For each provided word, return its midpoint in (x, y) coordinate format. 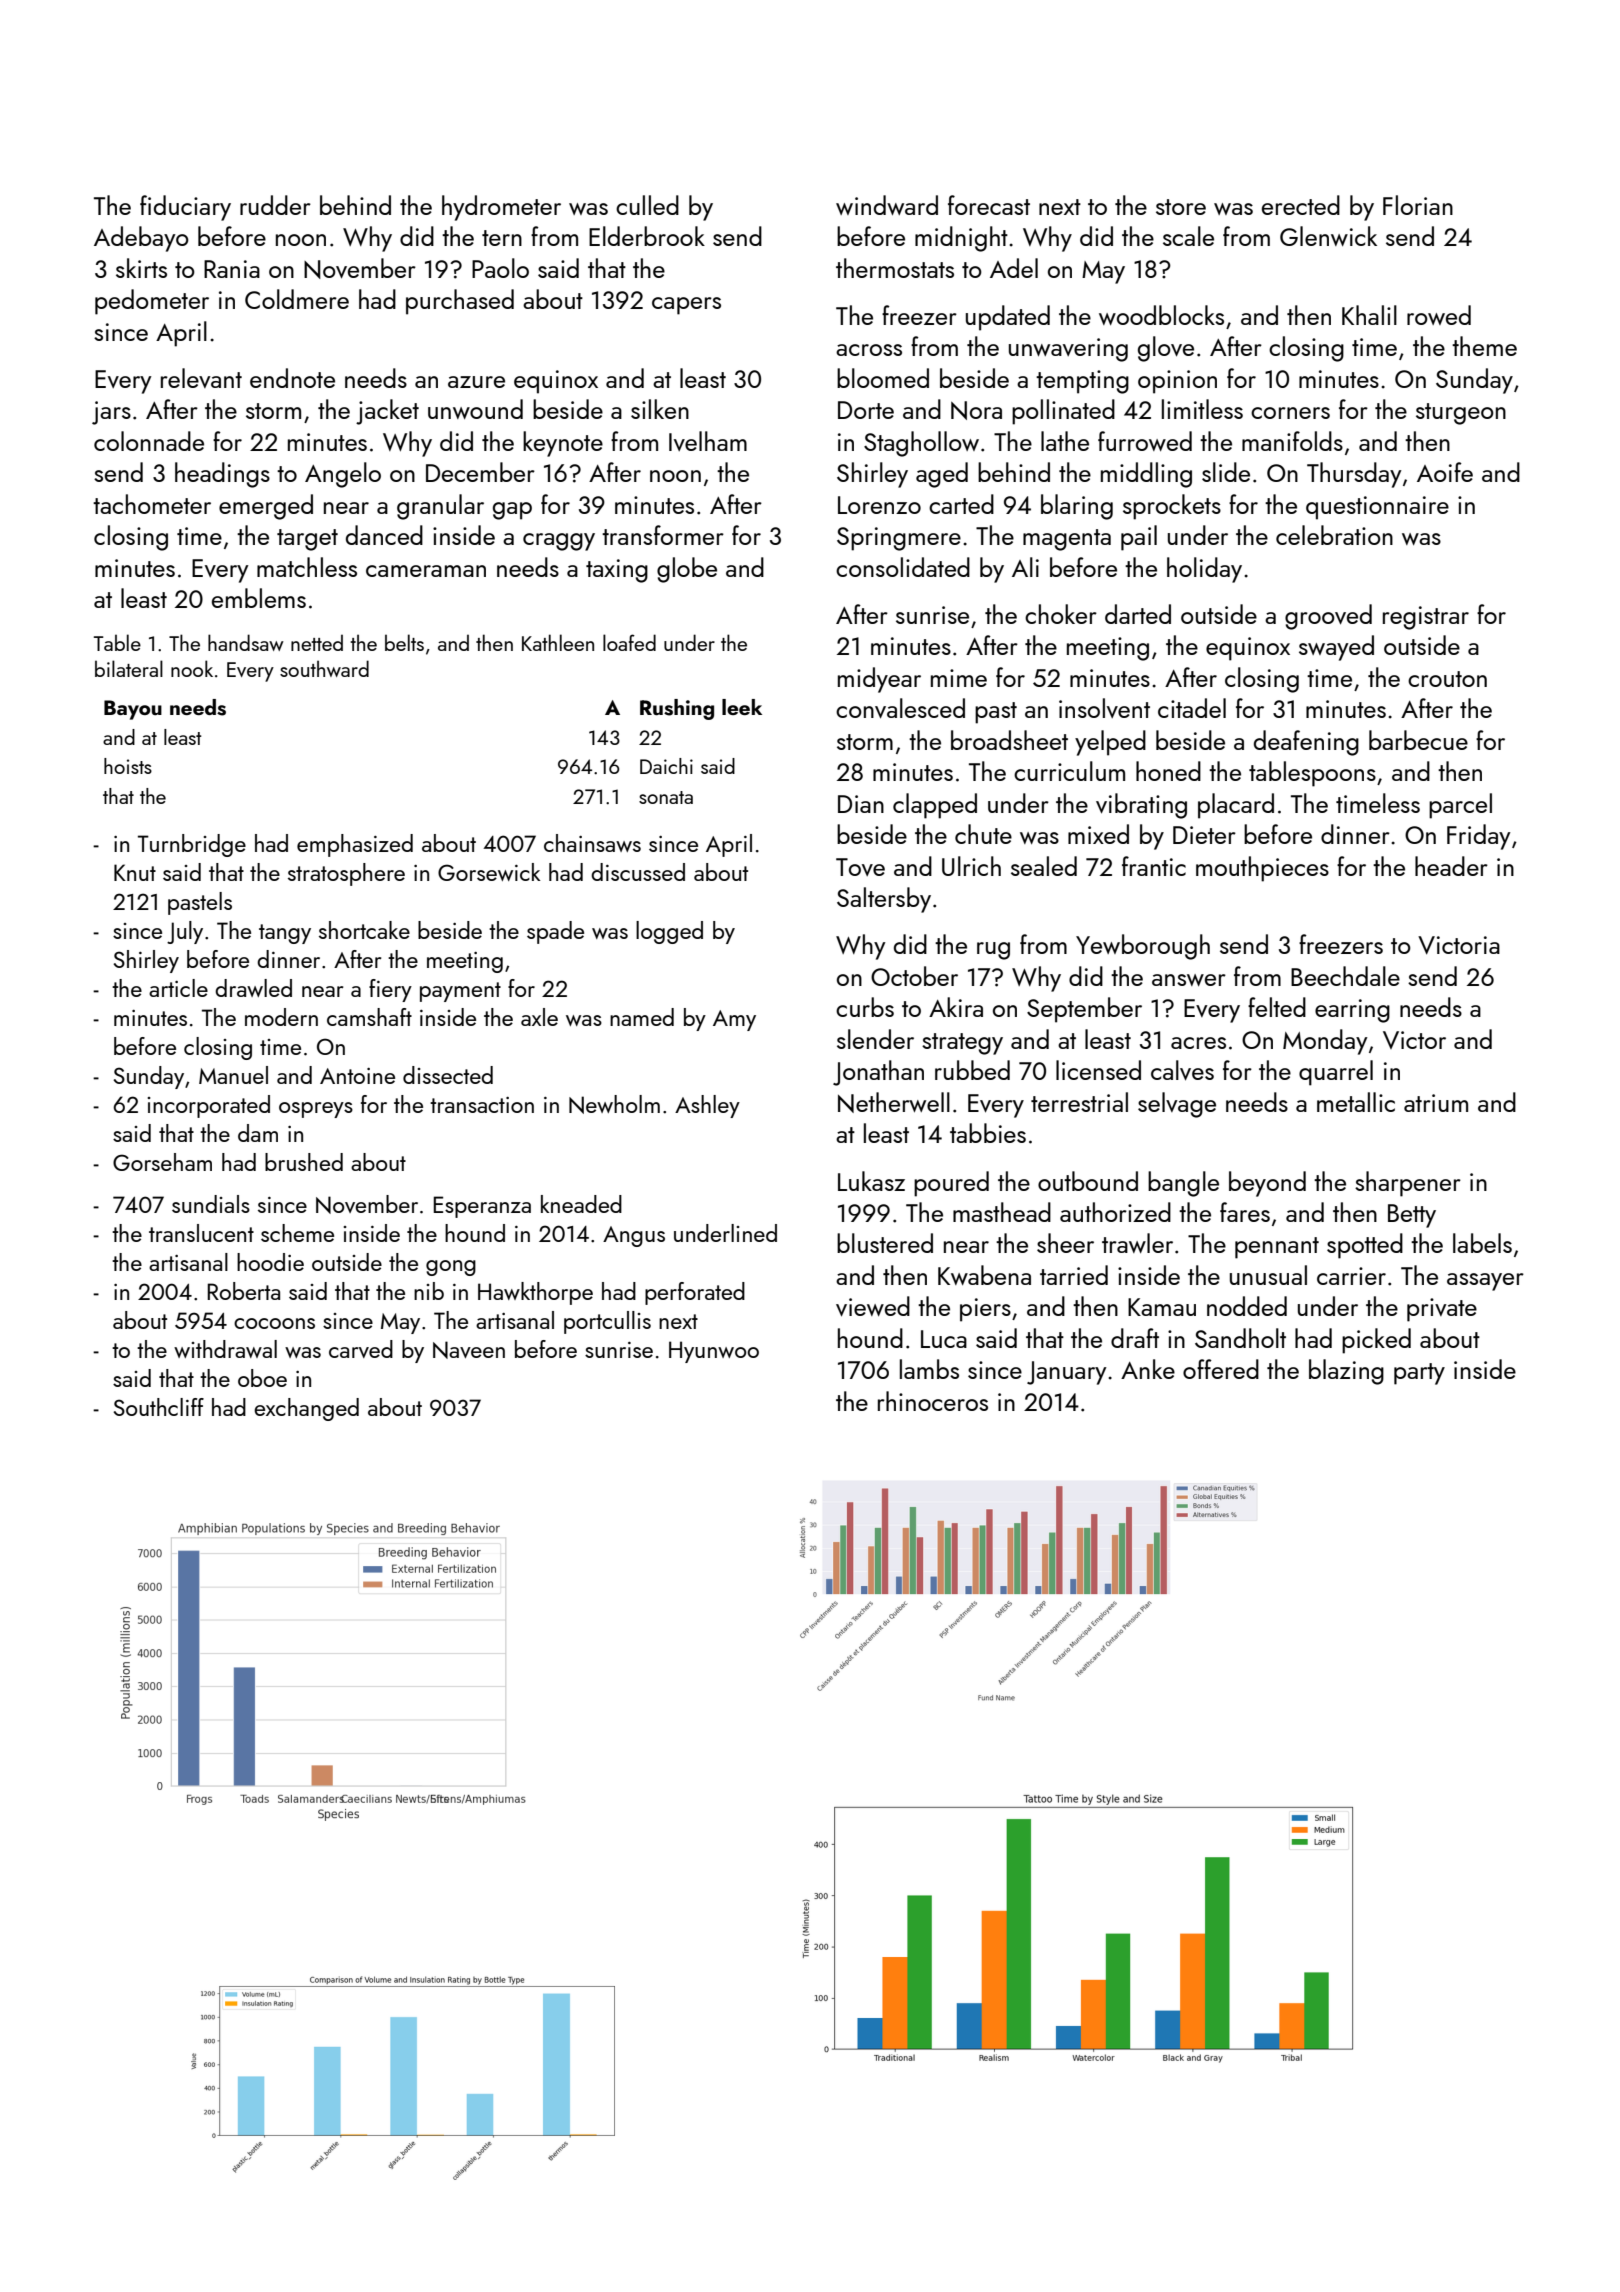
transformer (663, 535)
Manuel (233, 1075)
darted (1138, 614)
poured (951, 1184)
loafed (629, 642)
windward (887, 205)
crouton (1447, 679)
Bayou (133, 710)
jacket (387, 412)
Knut (135, 872)
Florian (1418, 205)
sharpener (1408, 1184)
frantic (1154, 866)
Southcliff (158, 1407)
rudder (275, 205)
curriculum (1069, 771)
